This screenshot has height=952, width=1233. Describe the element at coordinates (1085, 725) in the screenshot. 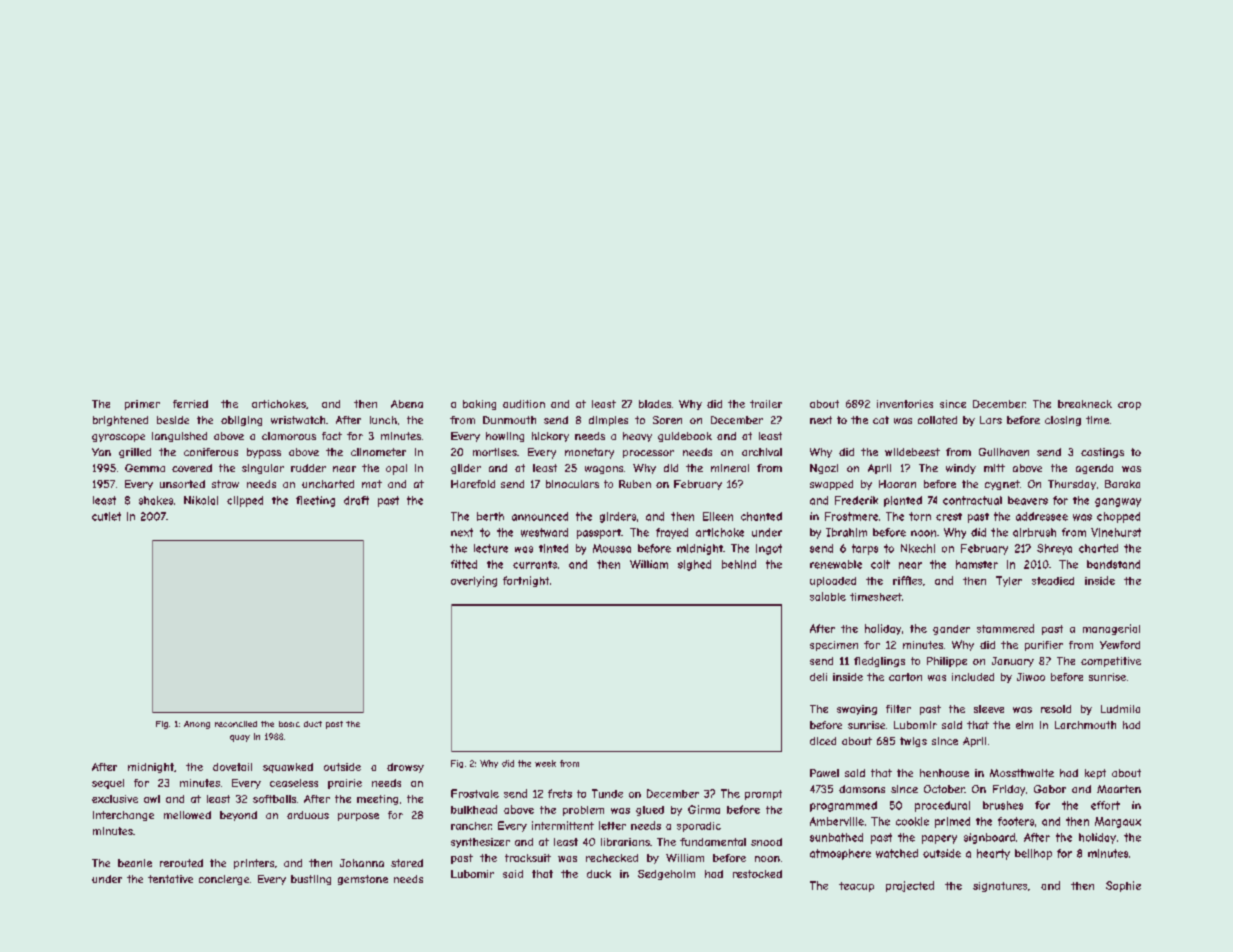

I see `Larchmouth` at that location.
